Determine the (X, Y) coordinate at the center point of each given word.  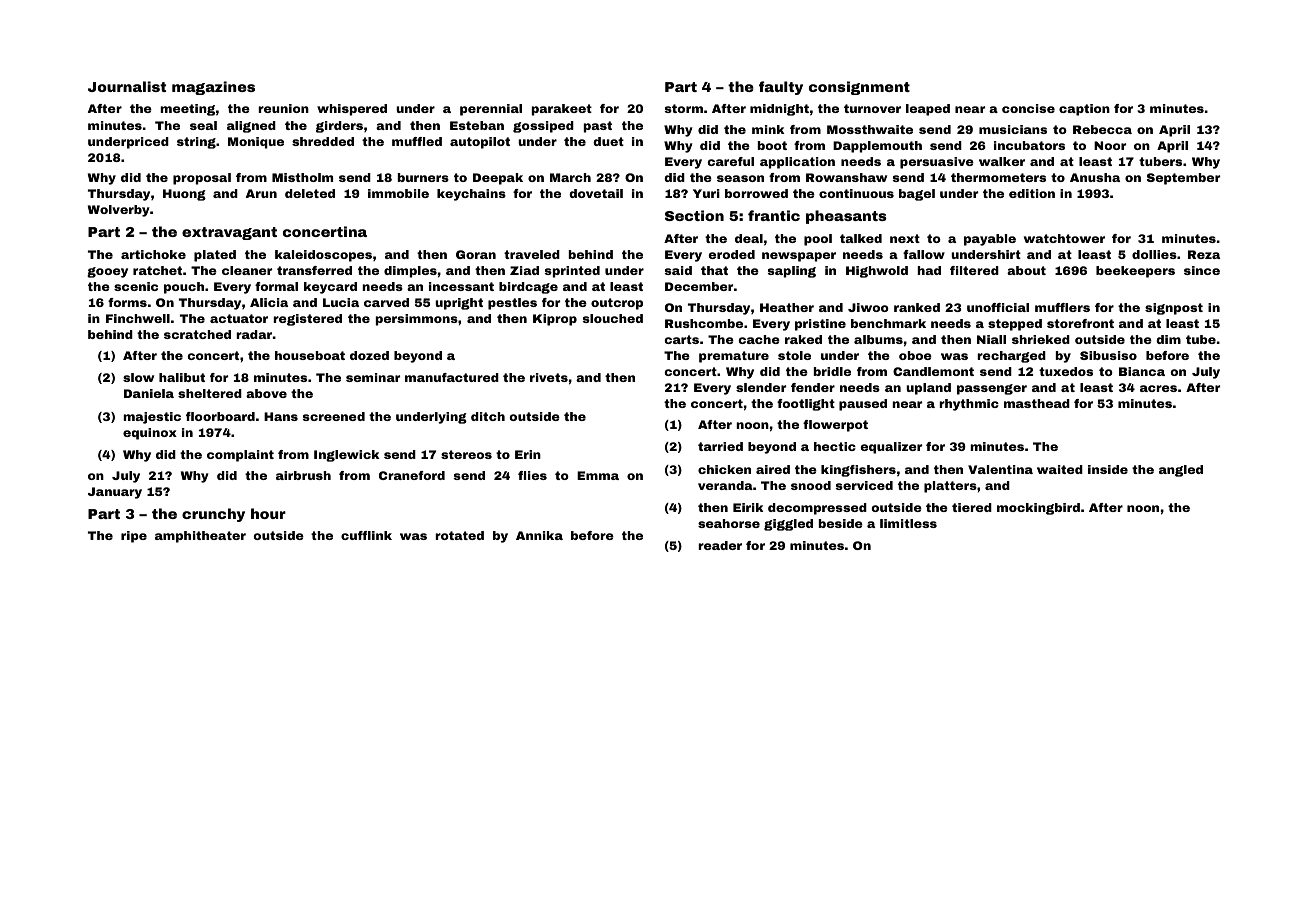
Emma (598, 475)
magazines (213, 88)
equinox (150, 434)
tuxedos (1066, 371)
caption (1084, 110)
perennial (491, 110)
